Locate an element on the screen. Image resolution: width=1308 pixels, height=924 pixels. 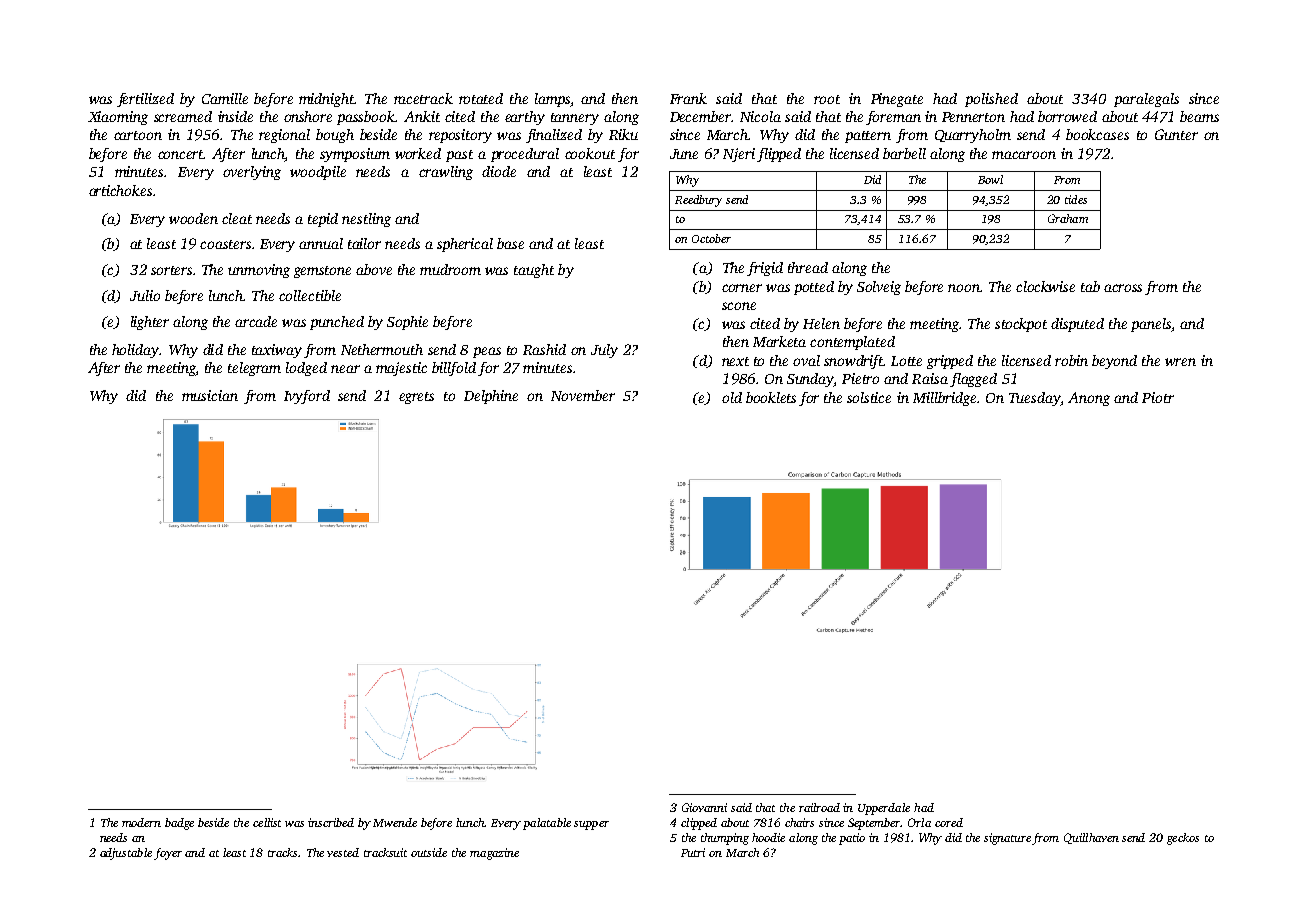
Frank is located at coordinates (688, 98).
